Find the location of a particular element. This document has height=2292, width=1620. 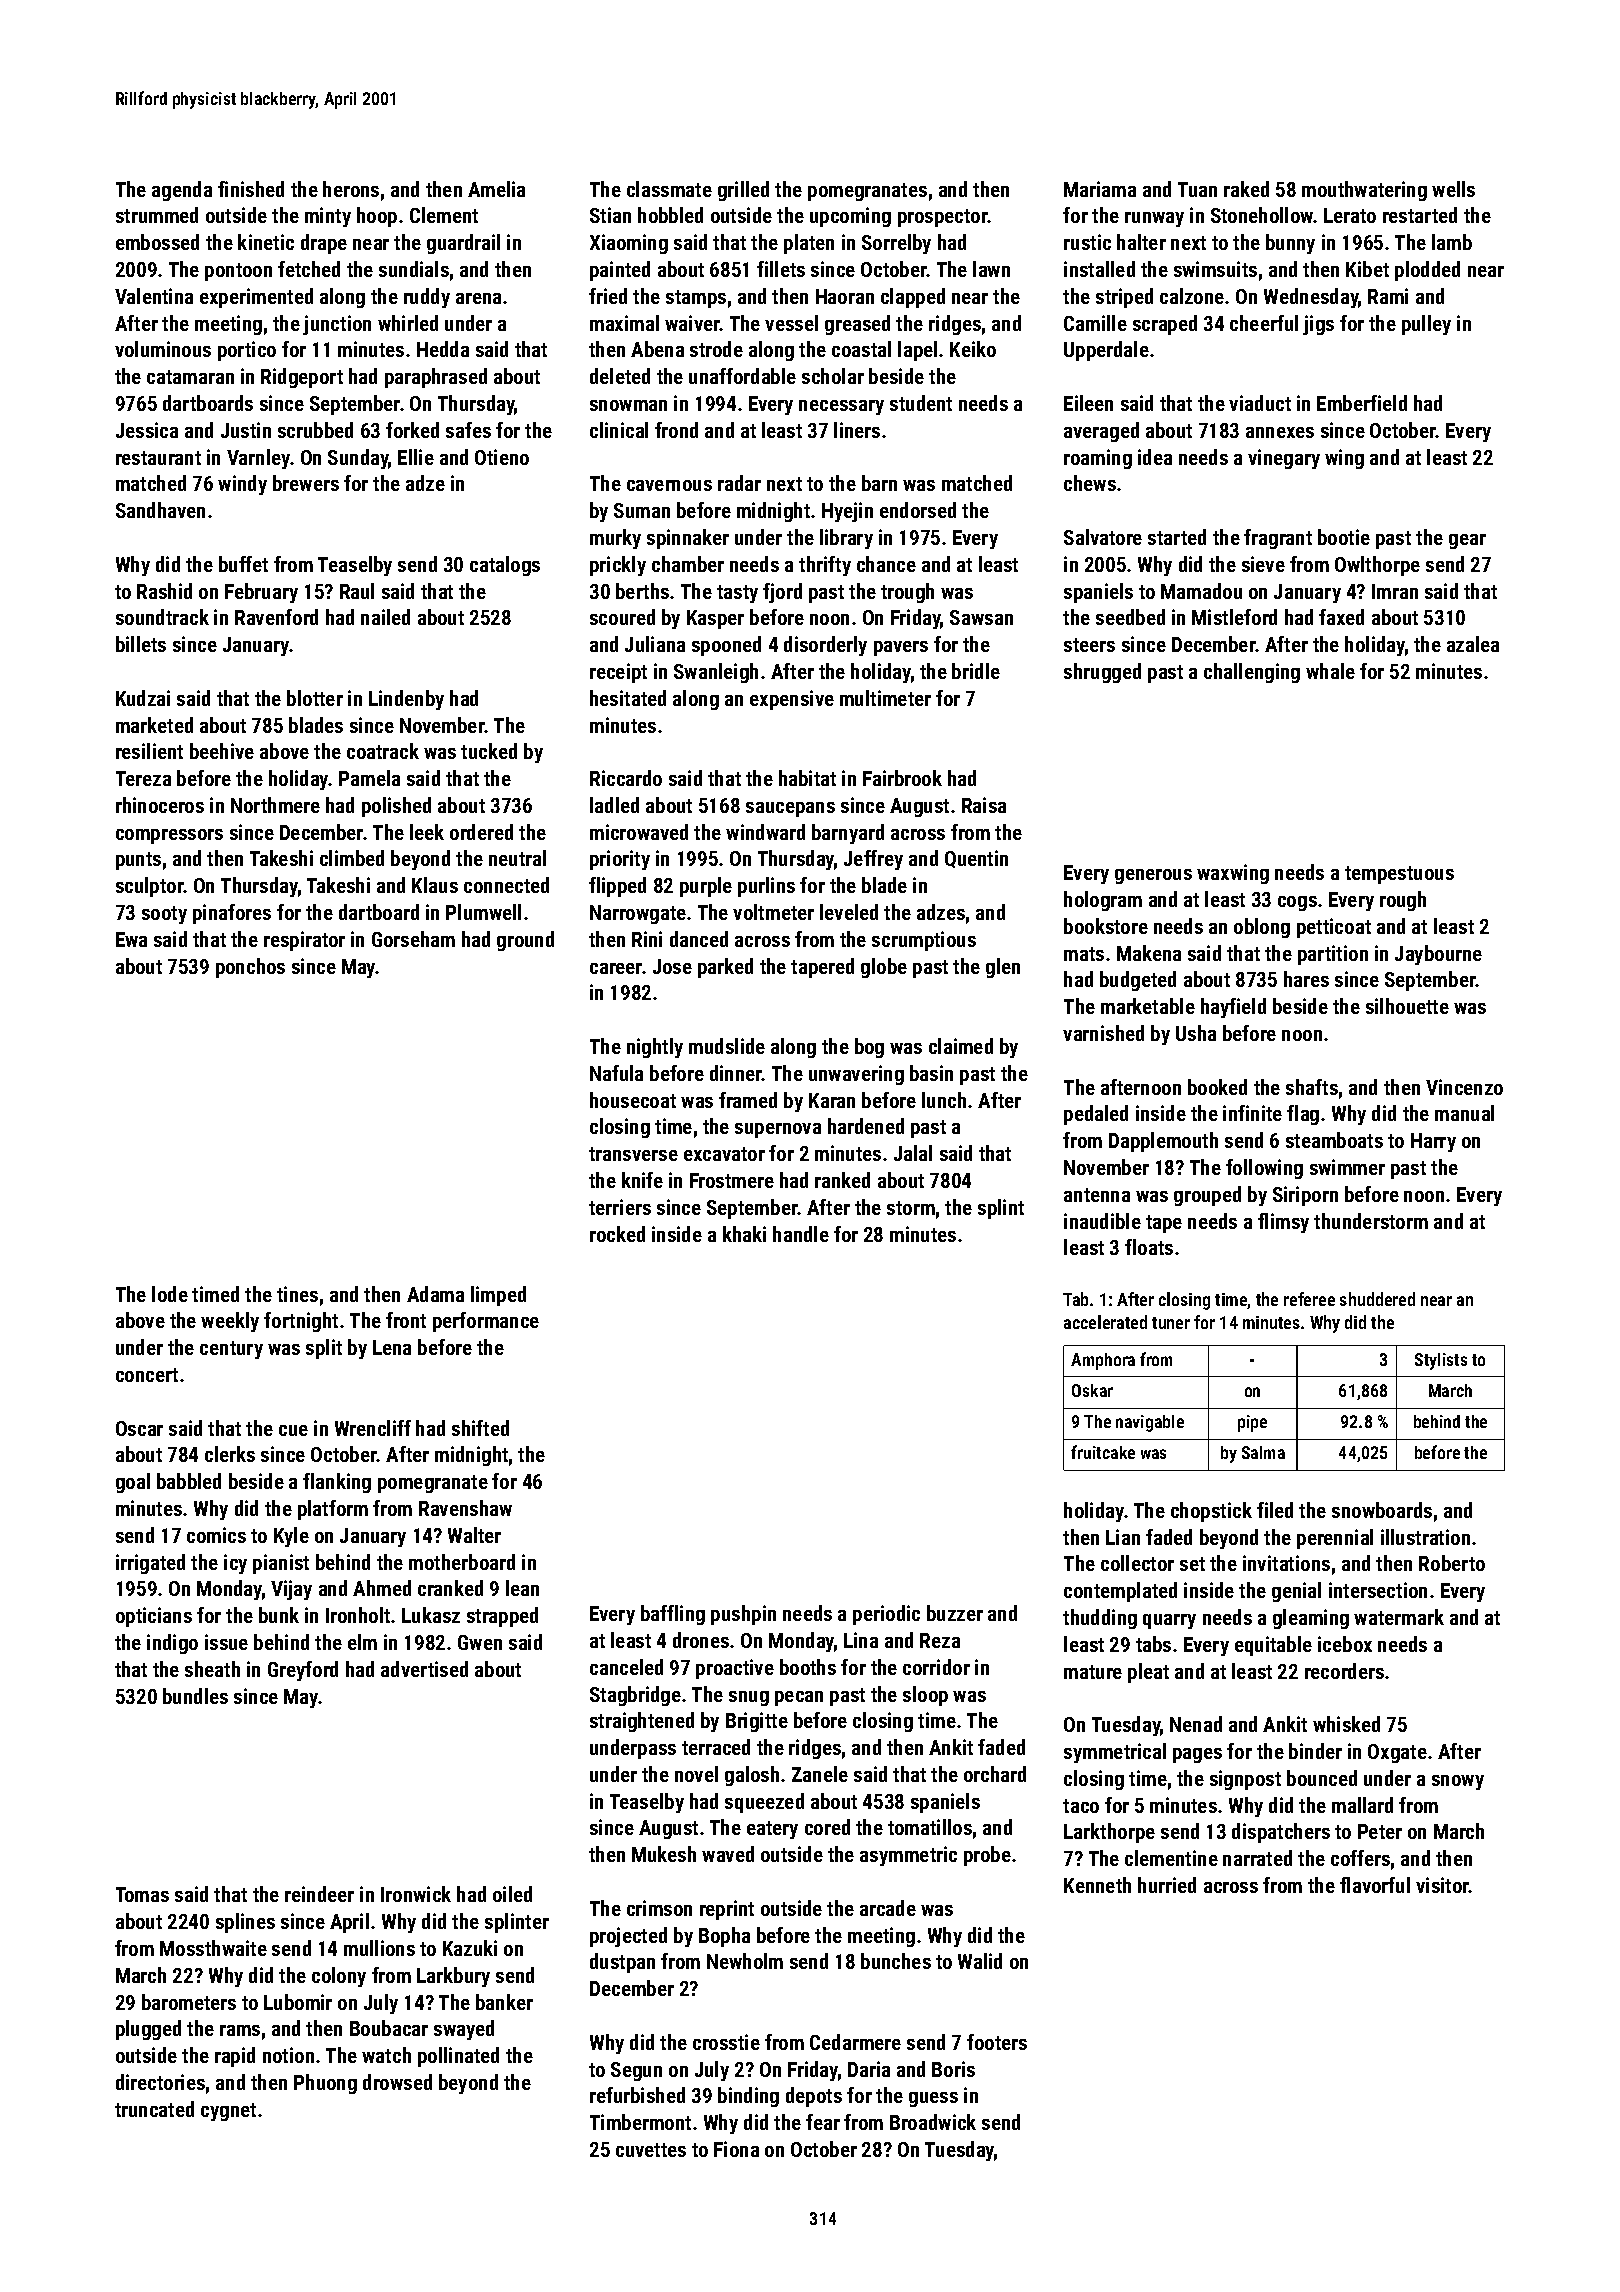

watch is located at coordinates (386, 2055).
